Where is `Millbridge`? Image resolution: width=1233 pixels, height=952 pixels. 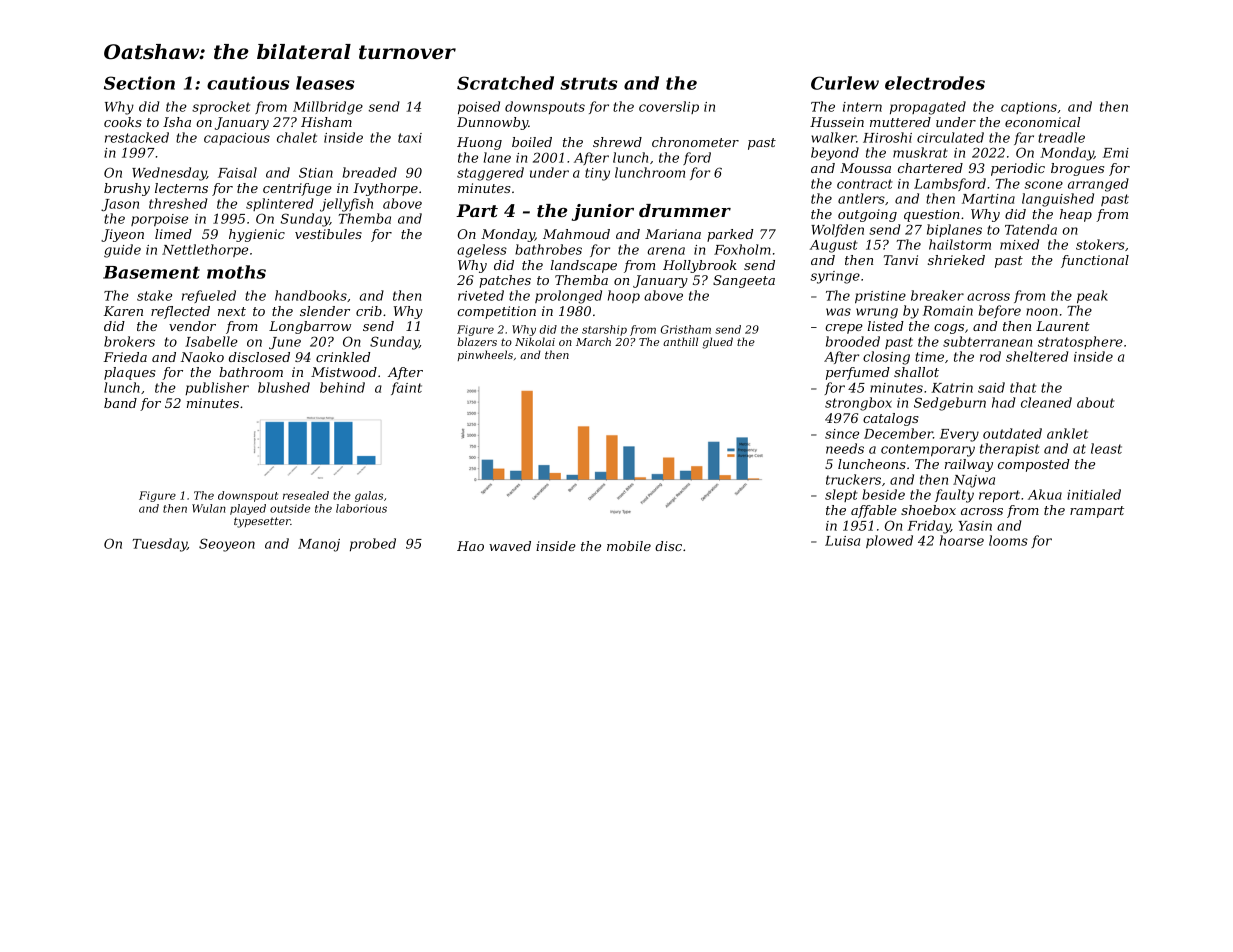 Millbridge is located at coordinates (328, 108).
